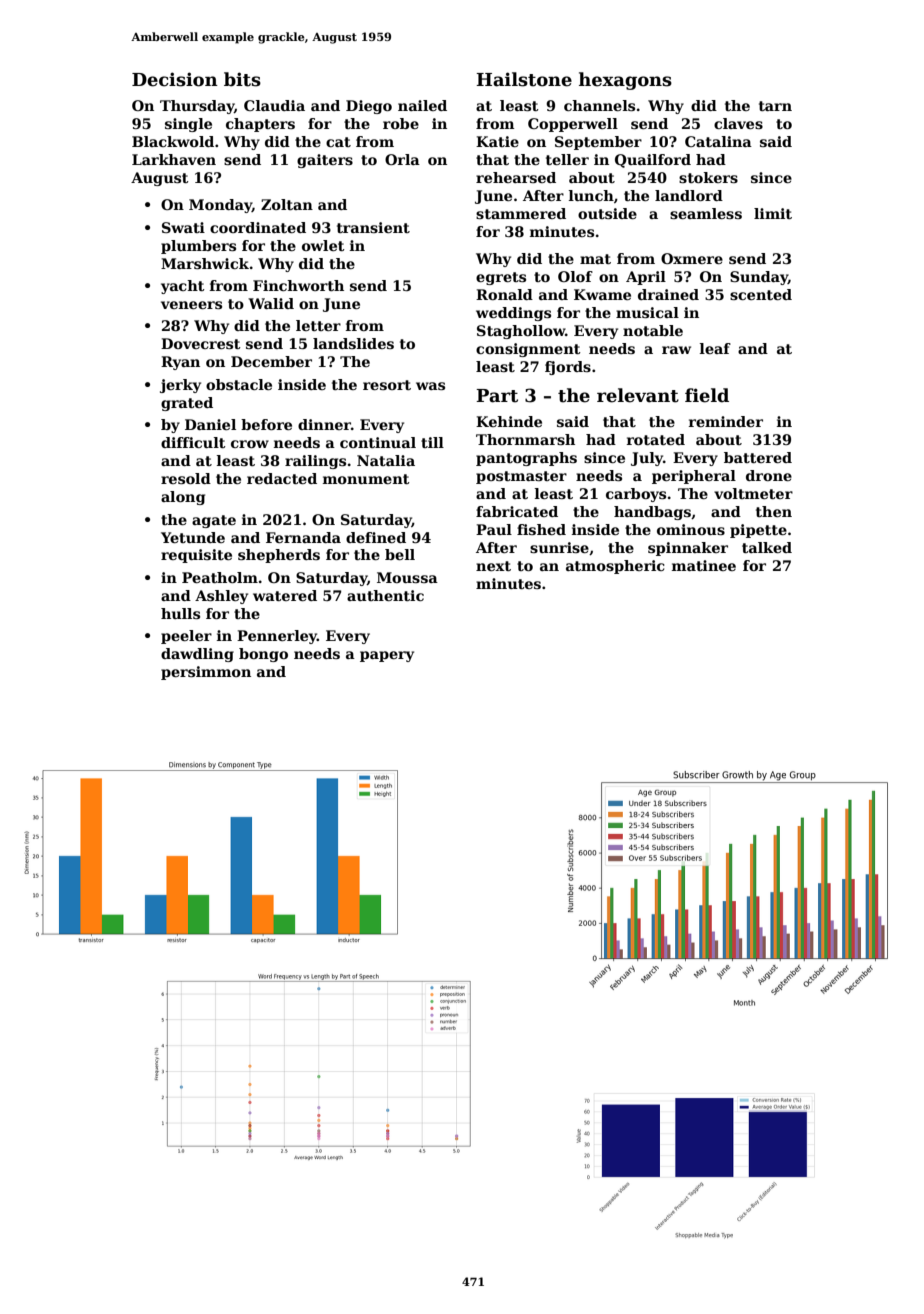 The width and height of the screenshot is (924, 1314). Describe the element at coordinates (201, 343) in the screenshot. I see `Dovecrest` at that location.
